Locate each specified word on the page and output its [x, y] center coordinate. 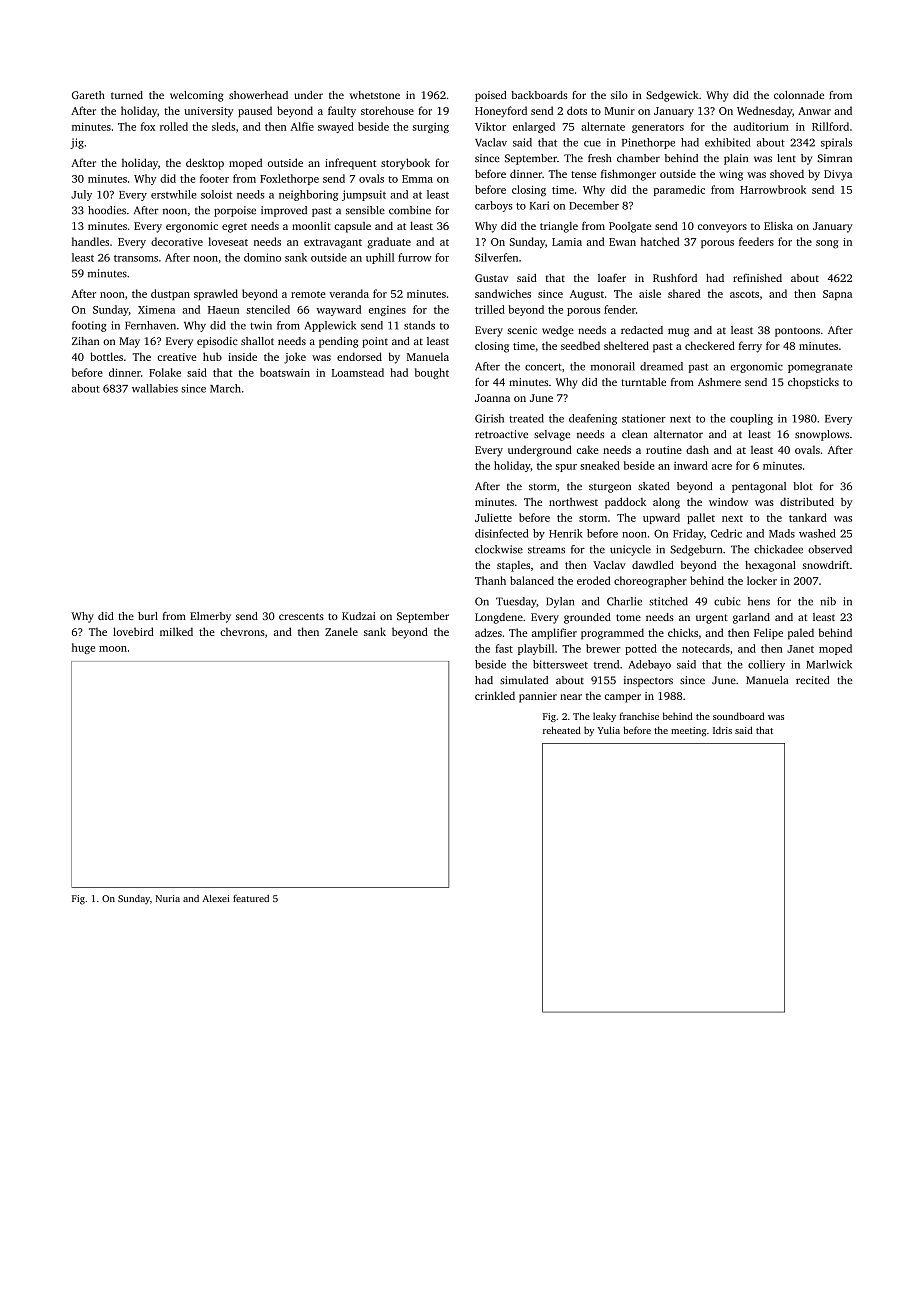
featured [251, 898]
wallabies [155, 388]
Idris [722, 730]
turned [127, 95]
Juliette [493, 517]
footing [89, 326]
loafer [612, 278]
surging [431, 128]
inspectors [648, 681]
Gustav [491, 278]
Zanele [341, 631]
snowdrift [826, 564]
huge [83, 648]
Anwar [814, 111]
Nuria [168, 898]
